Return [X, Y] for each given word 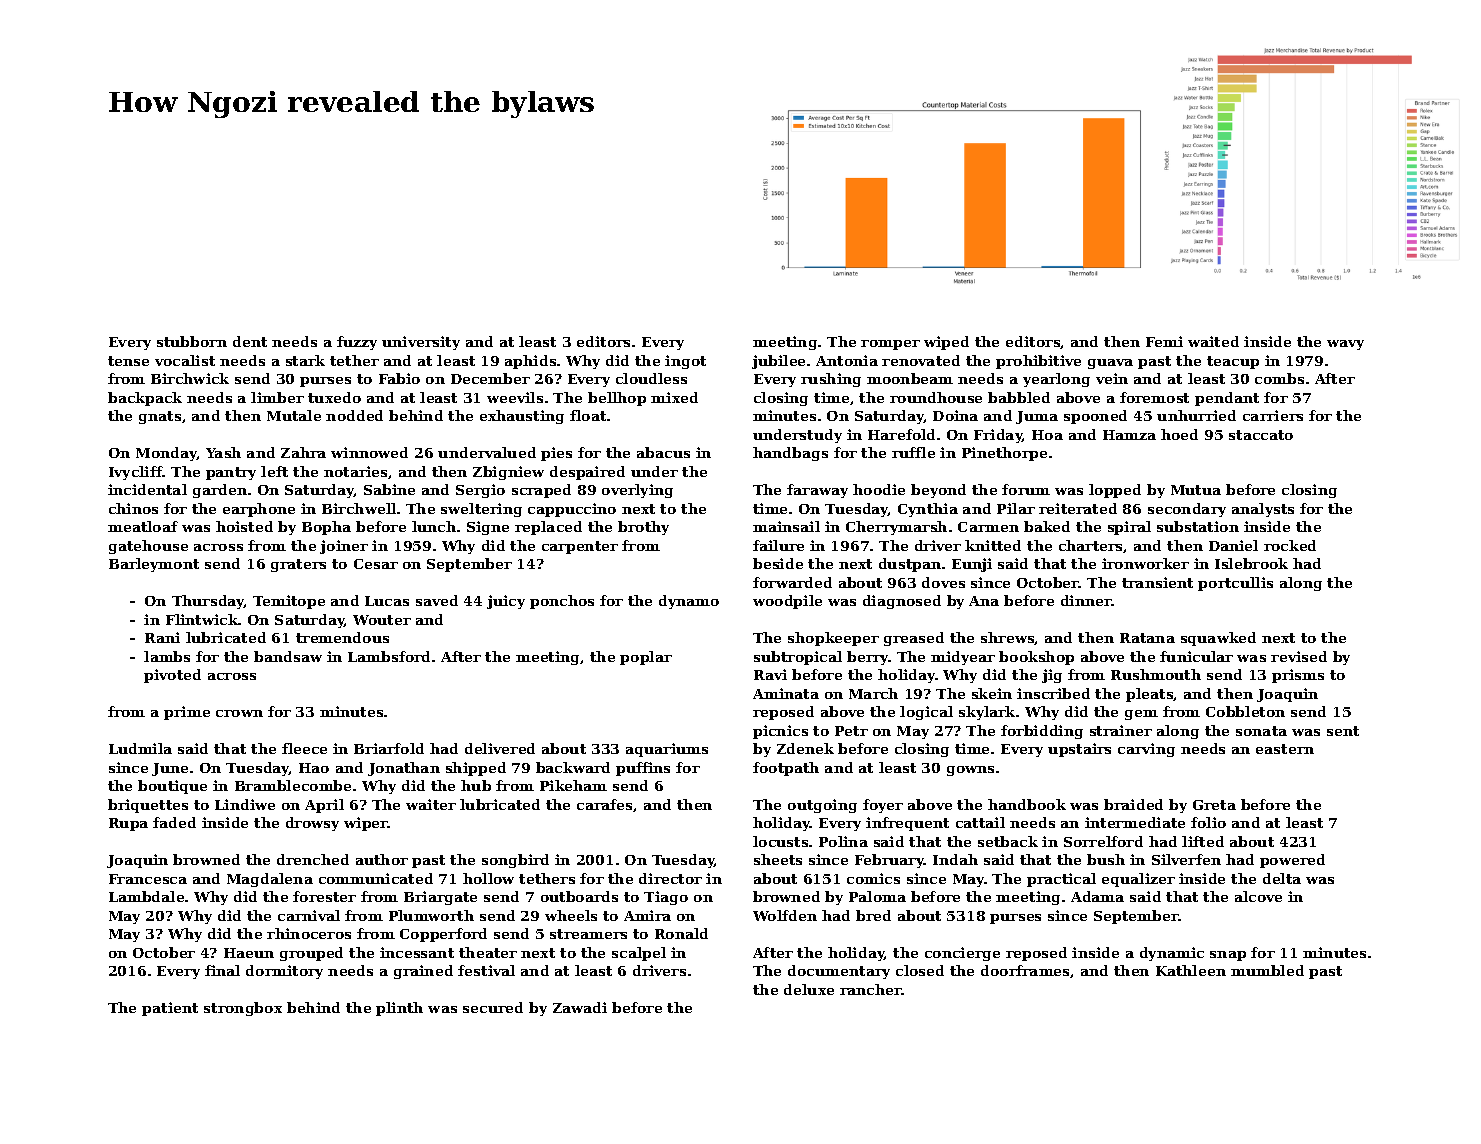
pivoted [172, 676]
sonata [1261, 731]
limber [277, 397]
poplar [646, 658]
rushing [831, 380]
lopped [1115, 491]
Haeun [249, 953]
